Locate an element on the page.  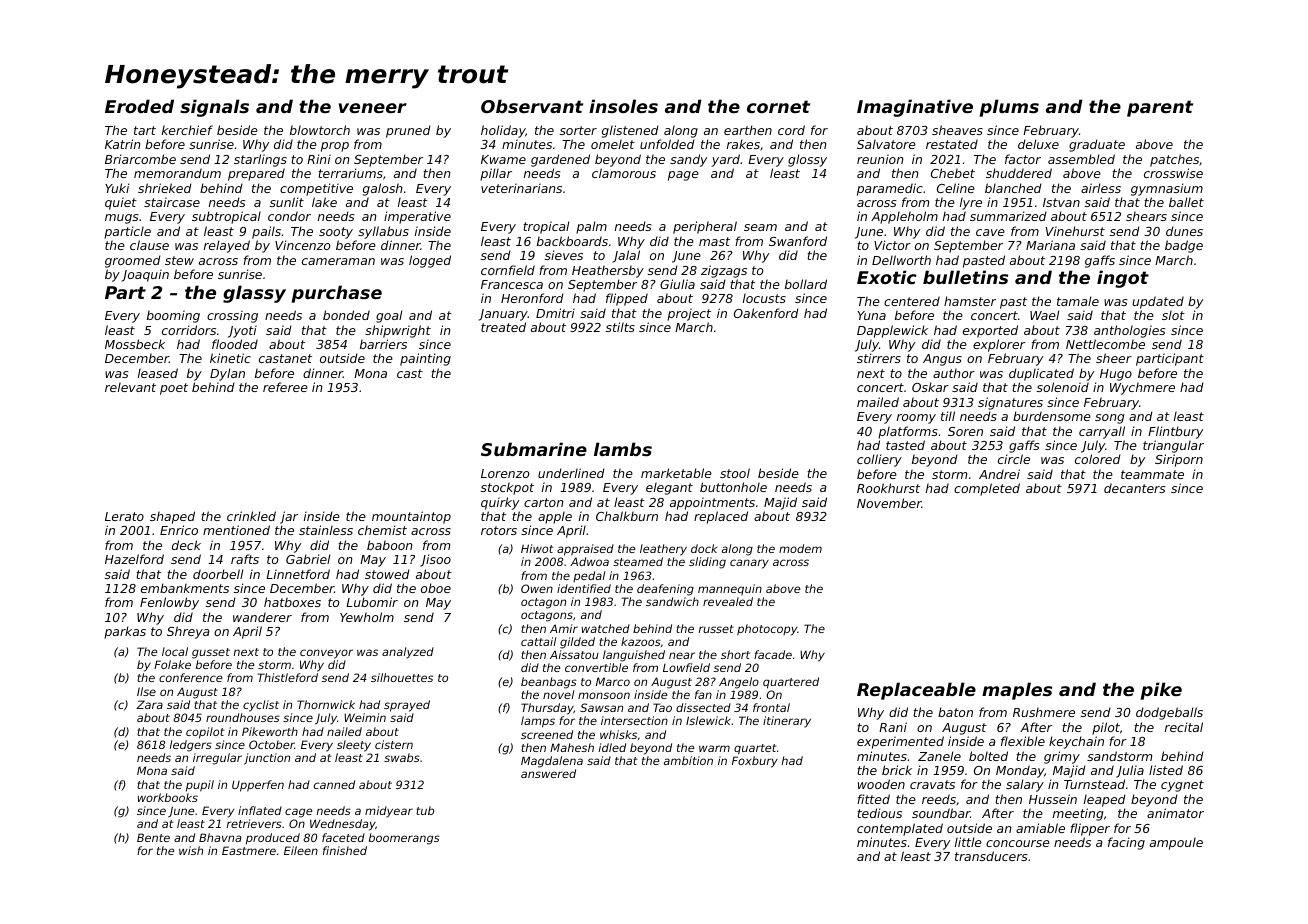
Submarine is located at coordinates (534, 449).
